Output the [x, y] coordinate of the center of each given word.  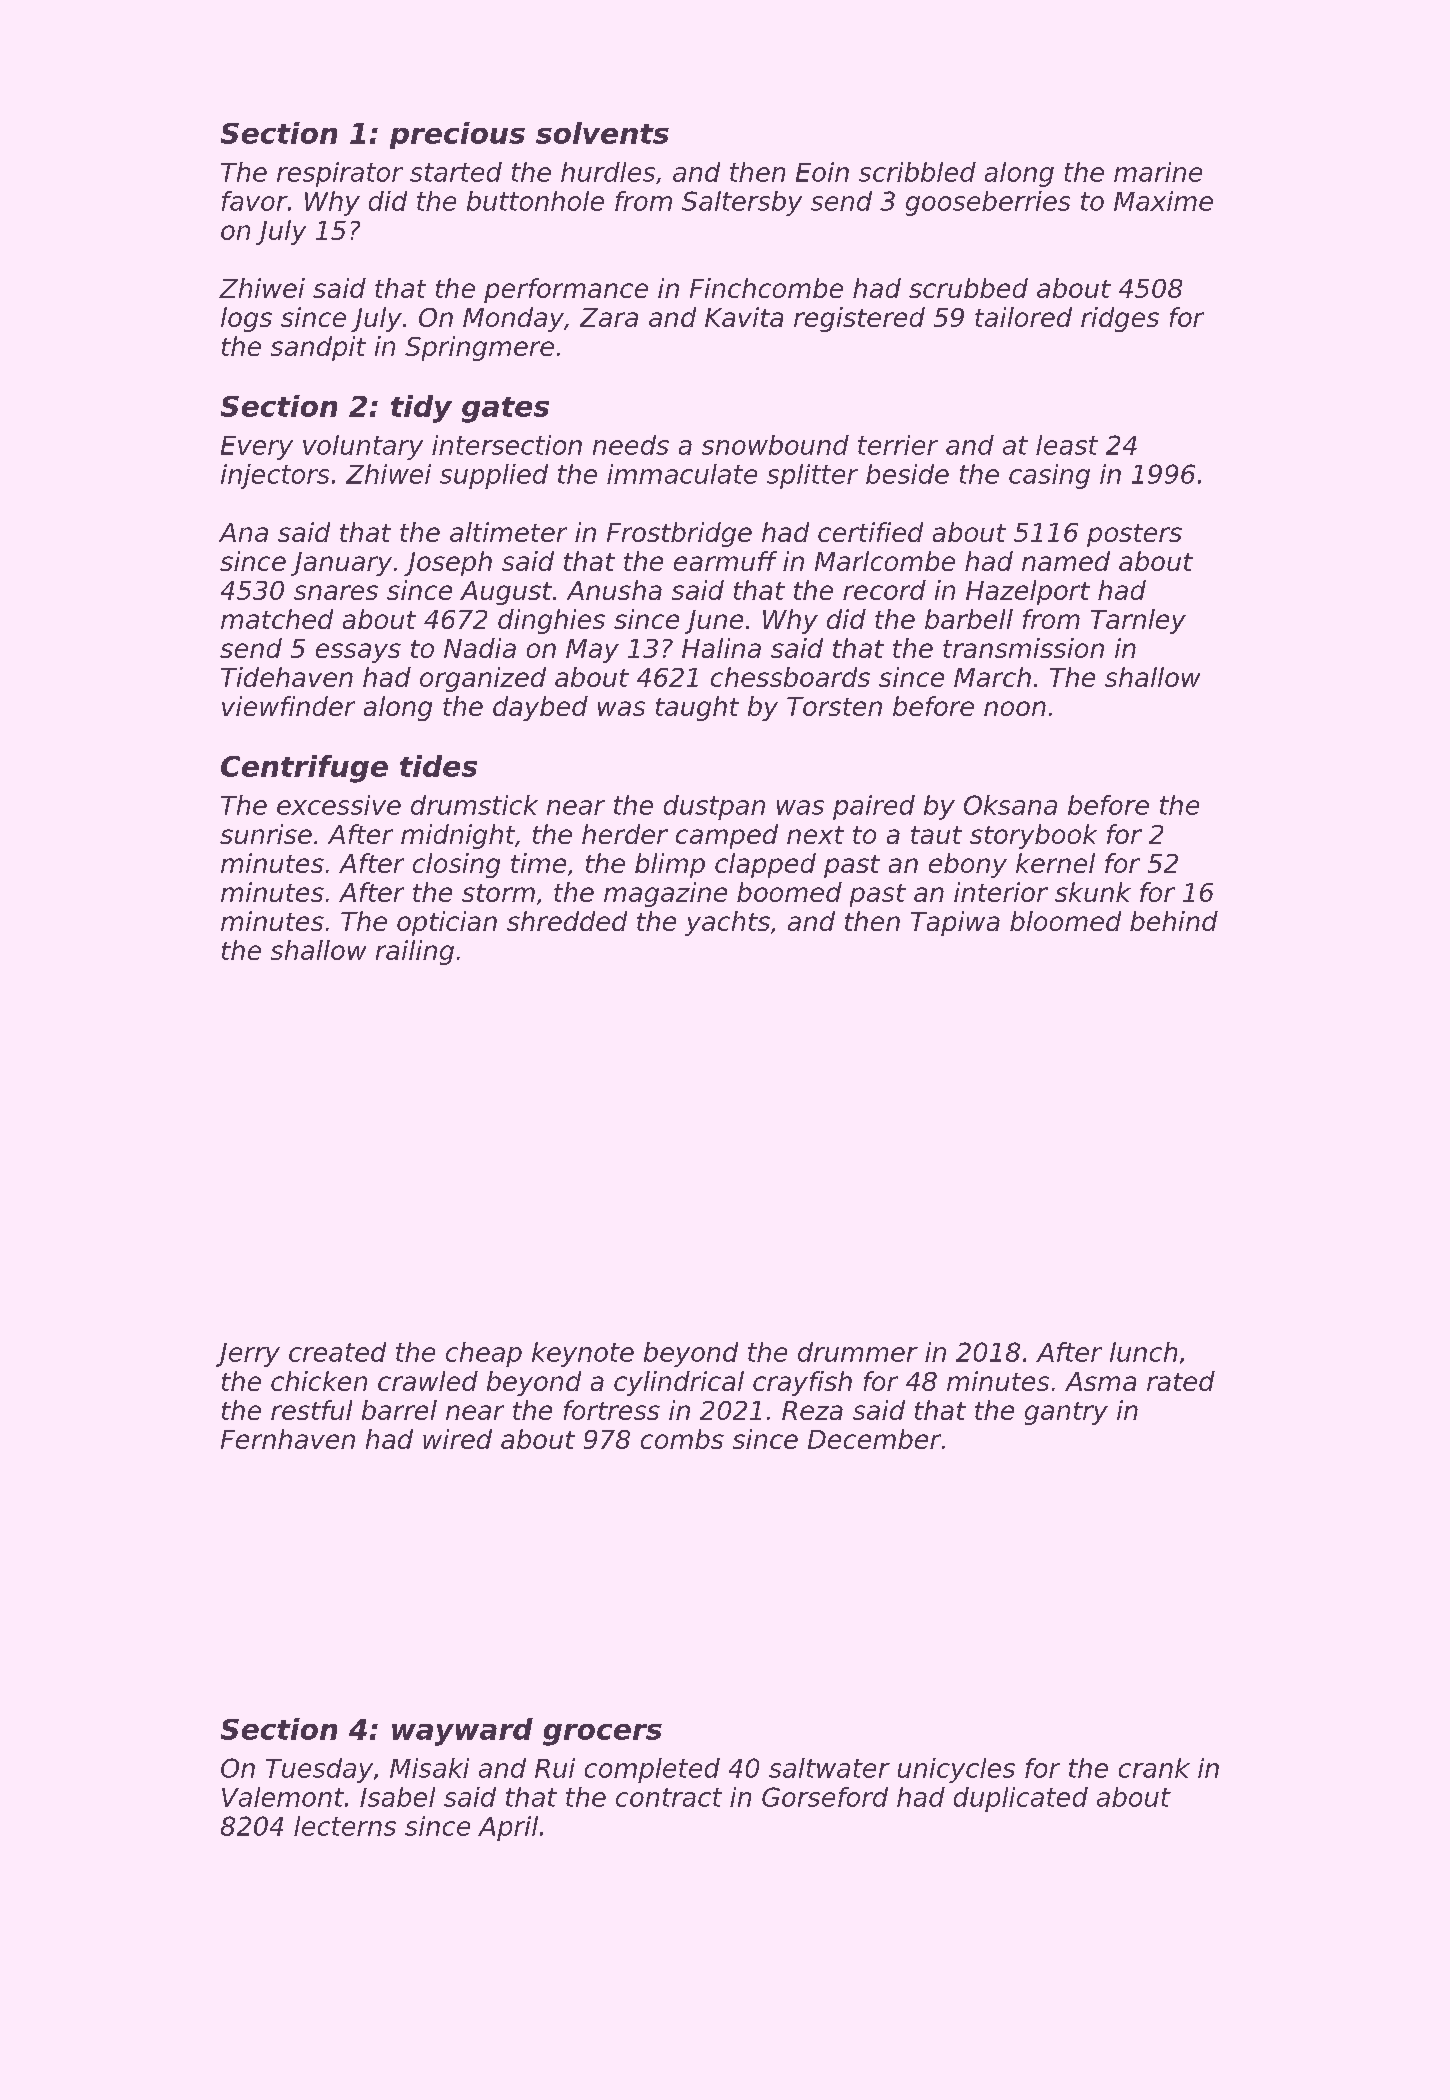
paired [874, 807]
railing [415, 952]
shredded [567, 921]
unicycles [956, 1770]
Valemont [283, 1797]
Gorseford [825, 1797]
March [992, 677]
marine [1158, 172]
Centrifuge [304, 769]
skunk [1093, 892]
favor [255, 201]
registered [859, 319]
